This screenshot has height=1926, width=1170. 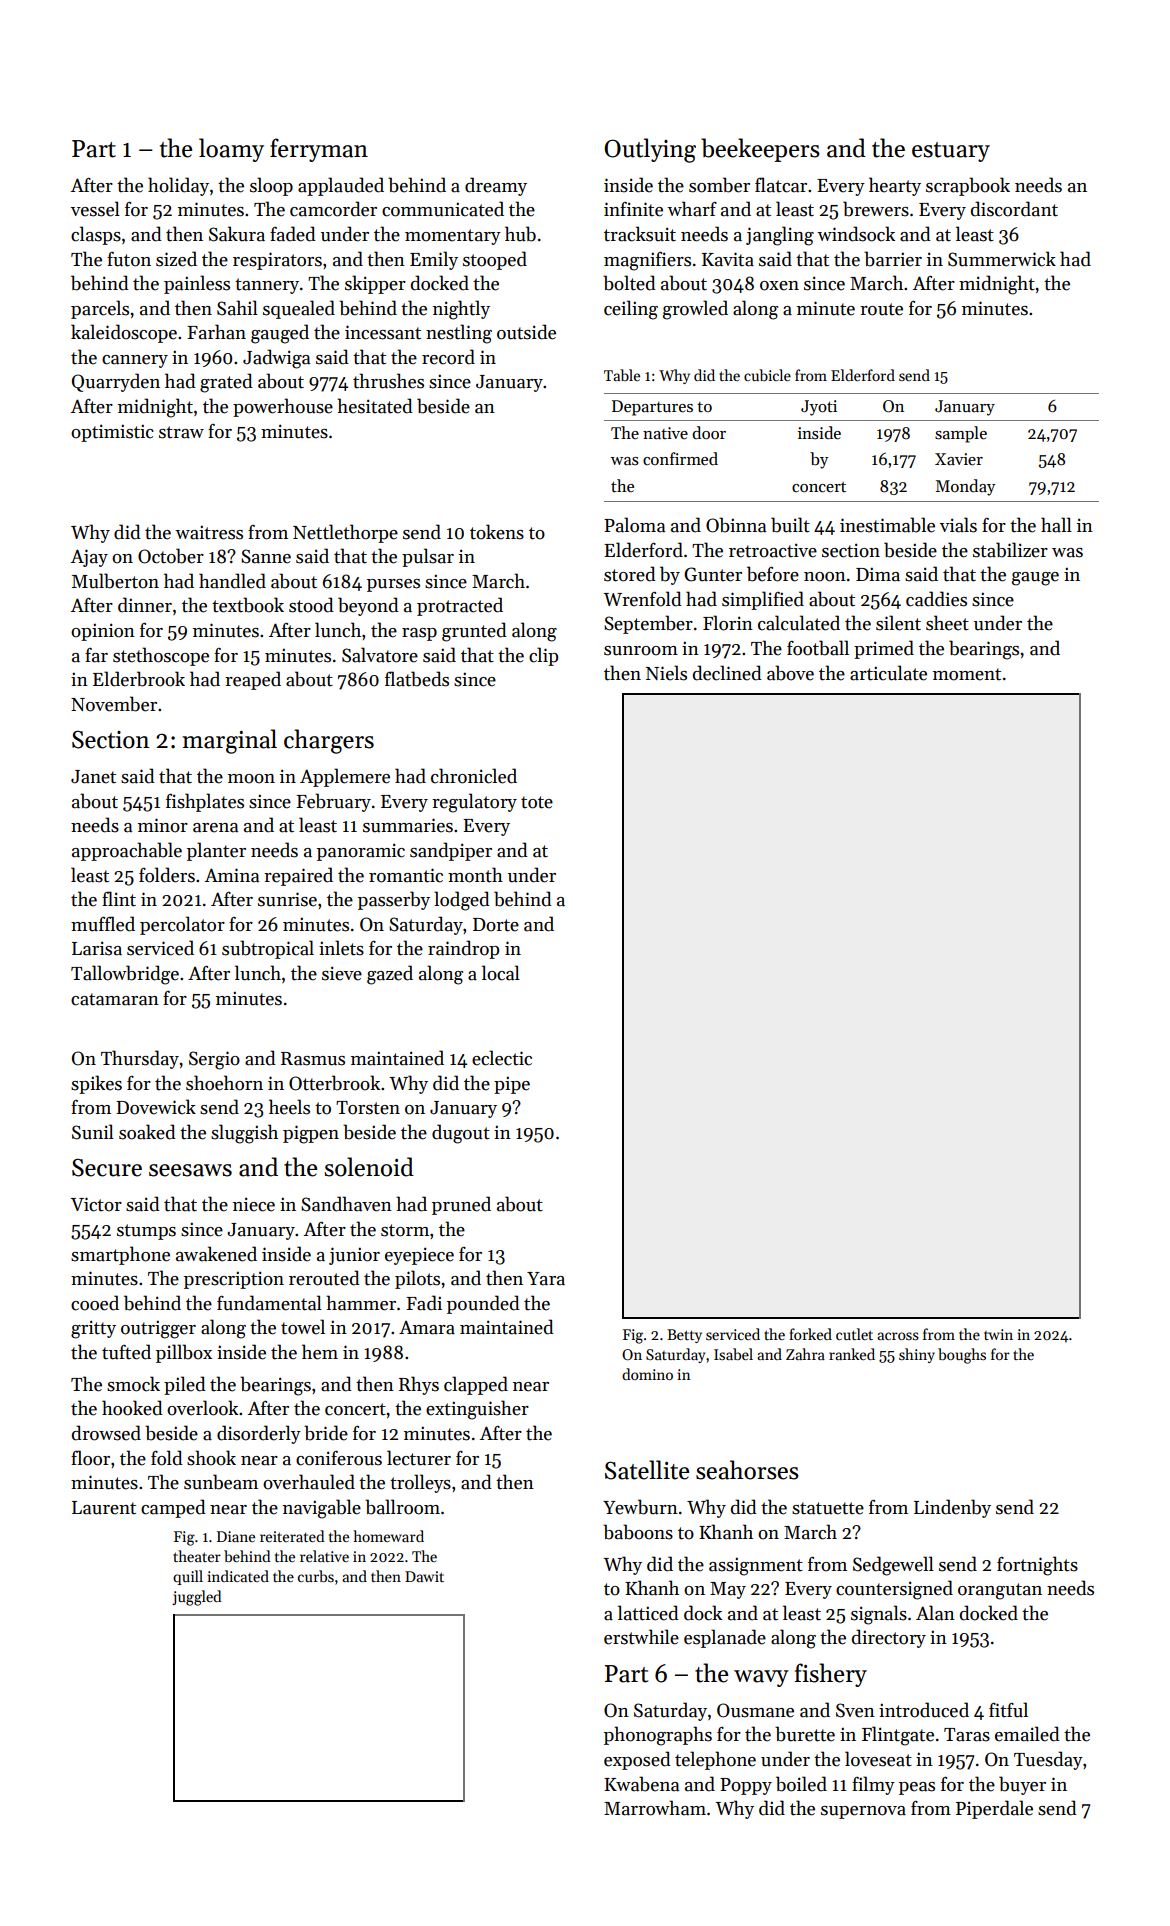 I want to click on signals, so click(x=879, y=1615).
